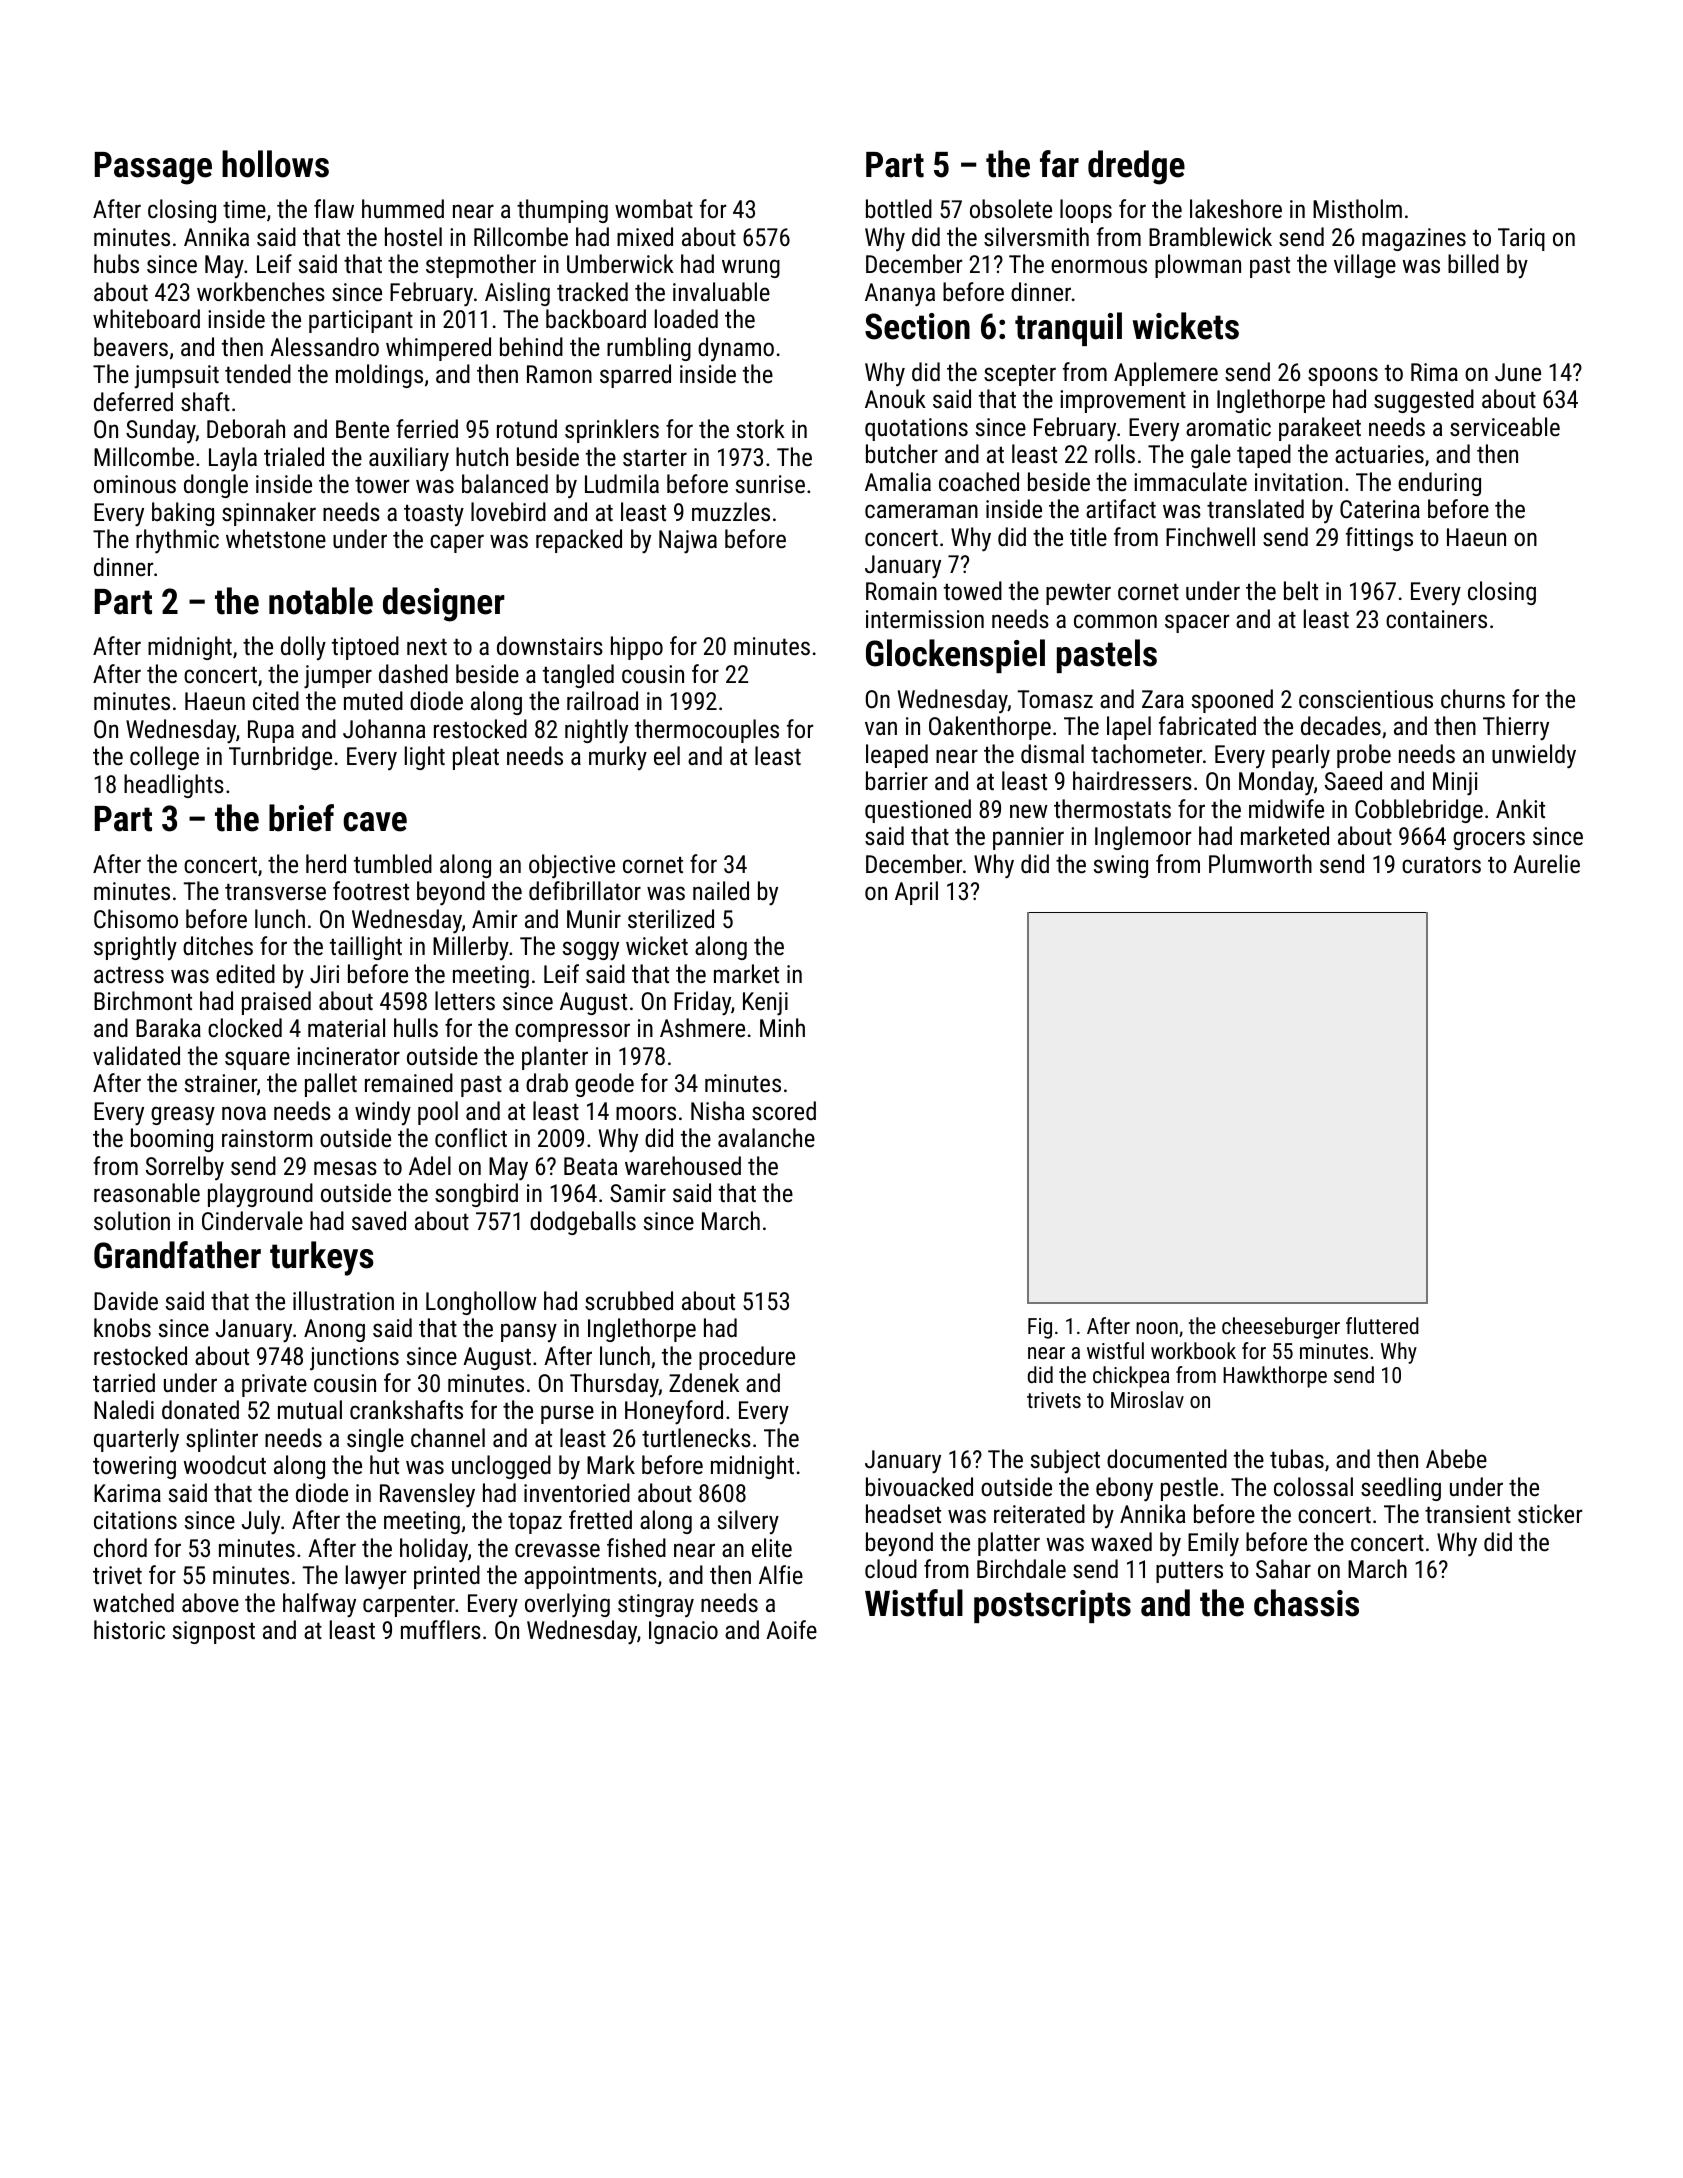 The image size is (1683, 2178). What do you see at coordinates (136, 1440) in the document?
I see `quarterly` at bounding box center [136, 1440].
